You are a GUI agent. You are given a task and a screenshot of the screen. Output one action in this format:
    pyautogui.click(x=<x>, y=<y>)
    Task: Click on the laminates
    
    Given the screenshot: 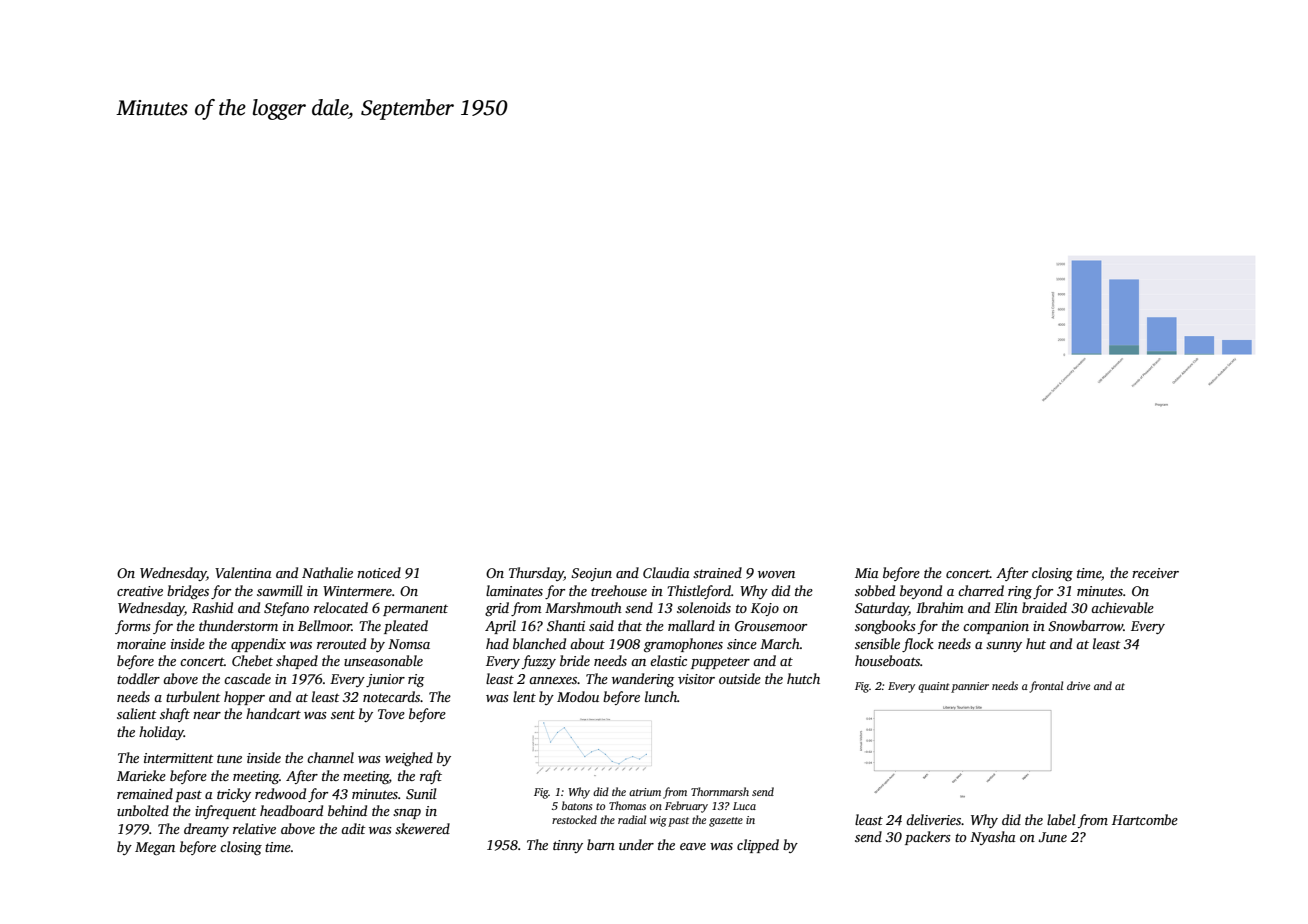 What is the action you would take?
    pyautogui.click(x=514, y=590)
